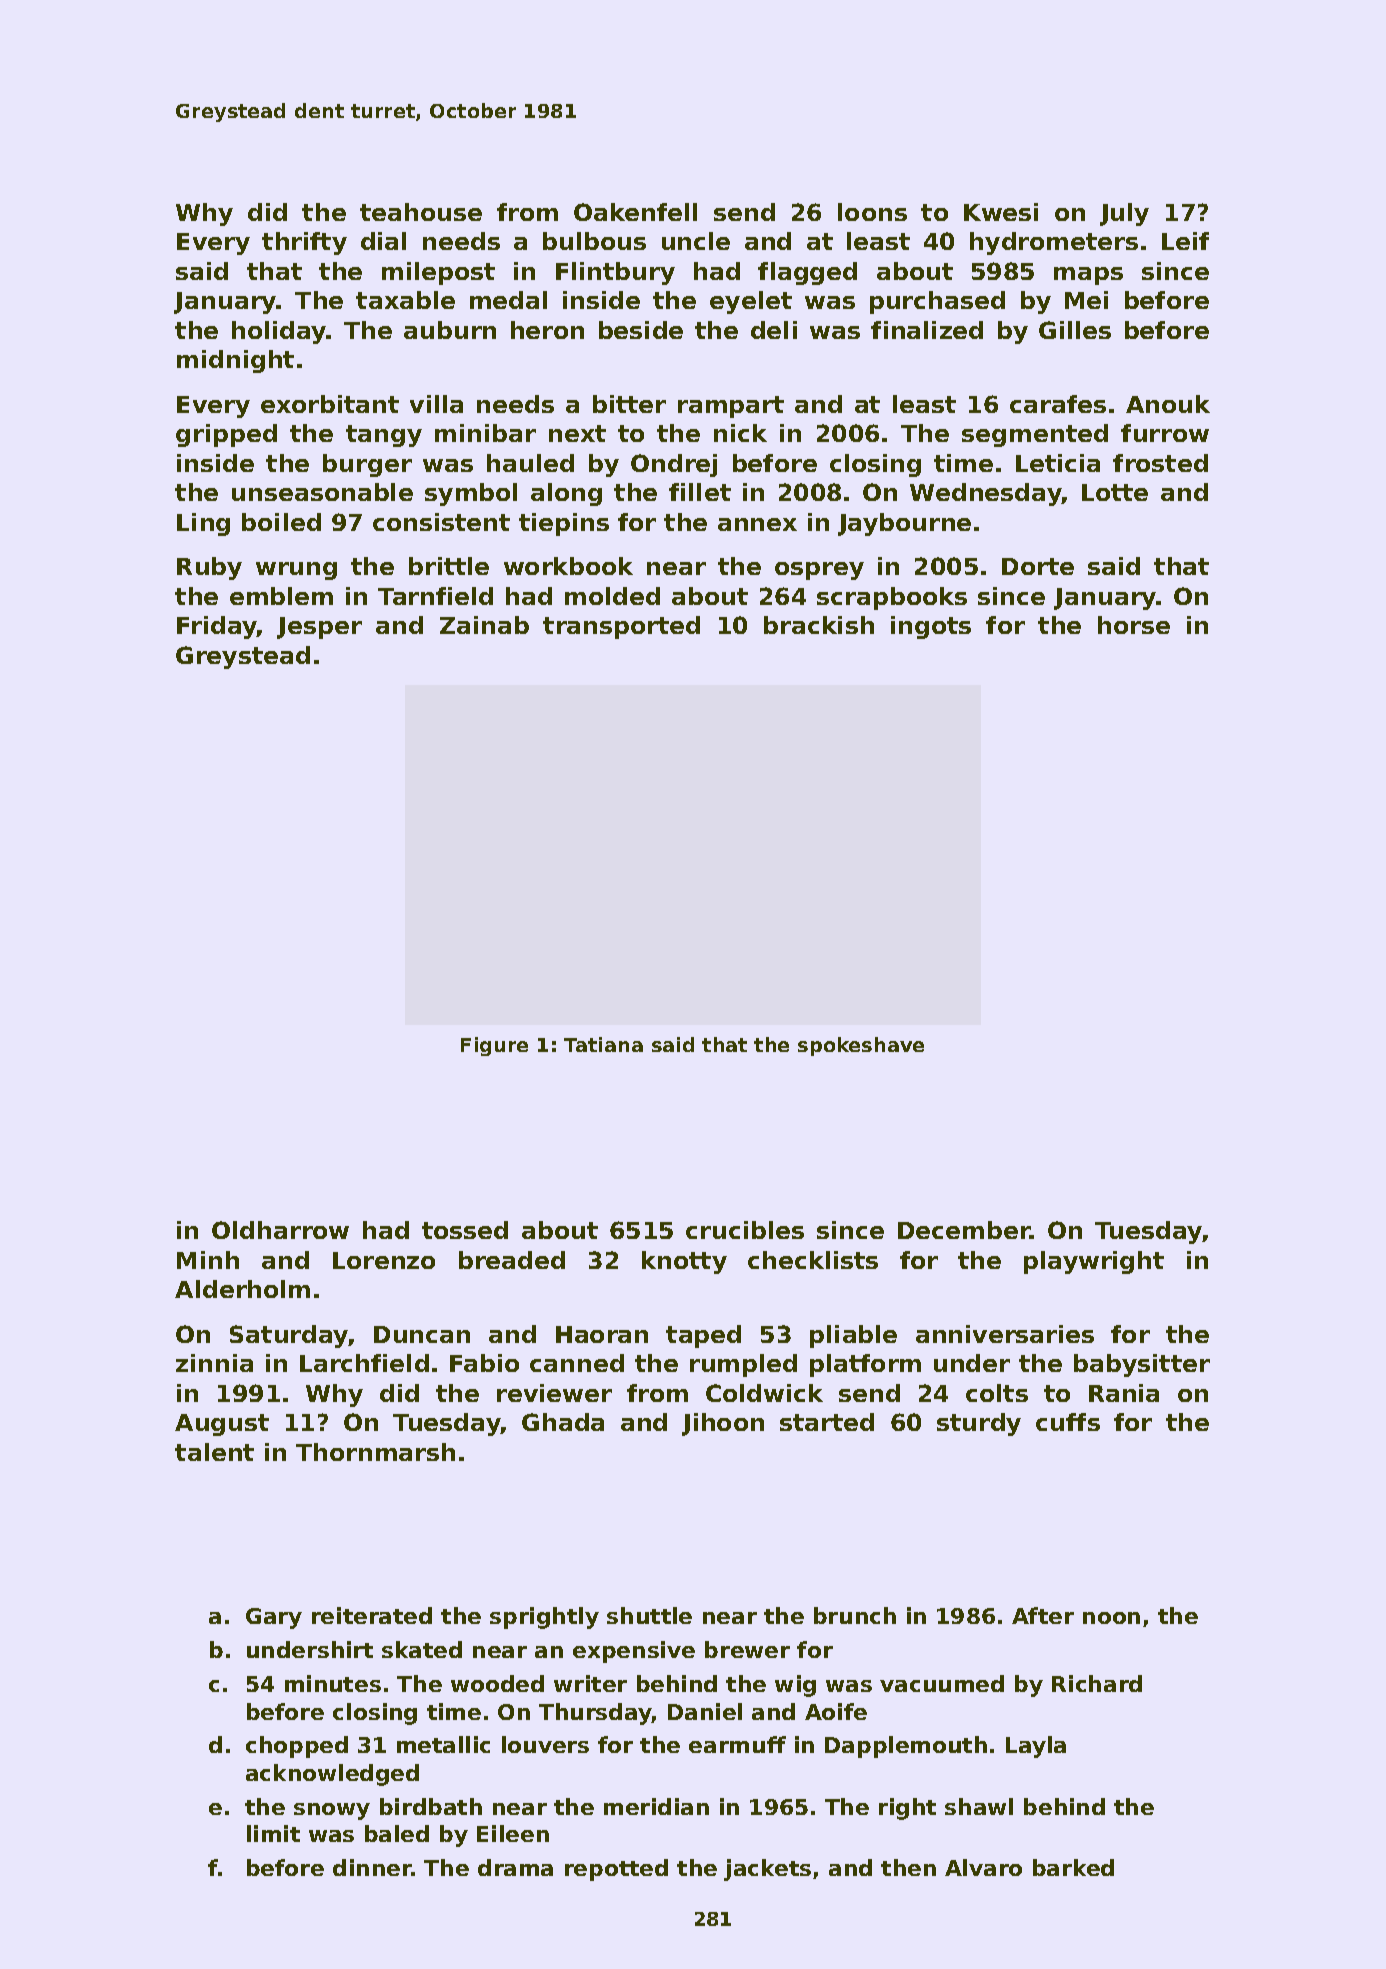 The width and height of the image is (1386, 1969). I want to click on limit, so click(273, 1833).
